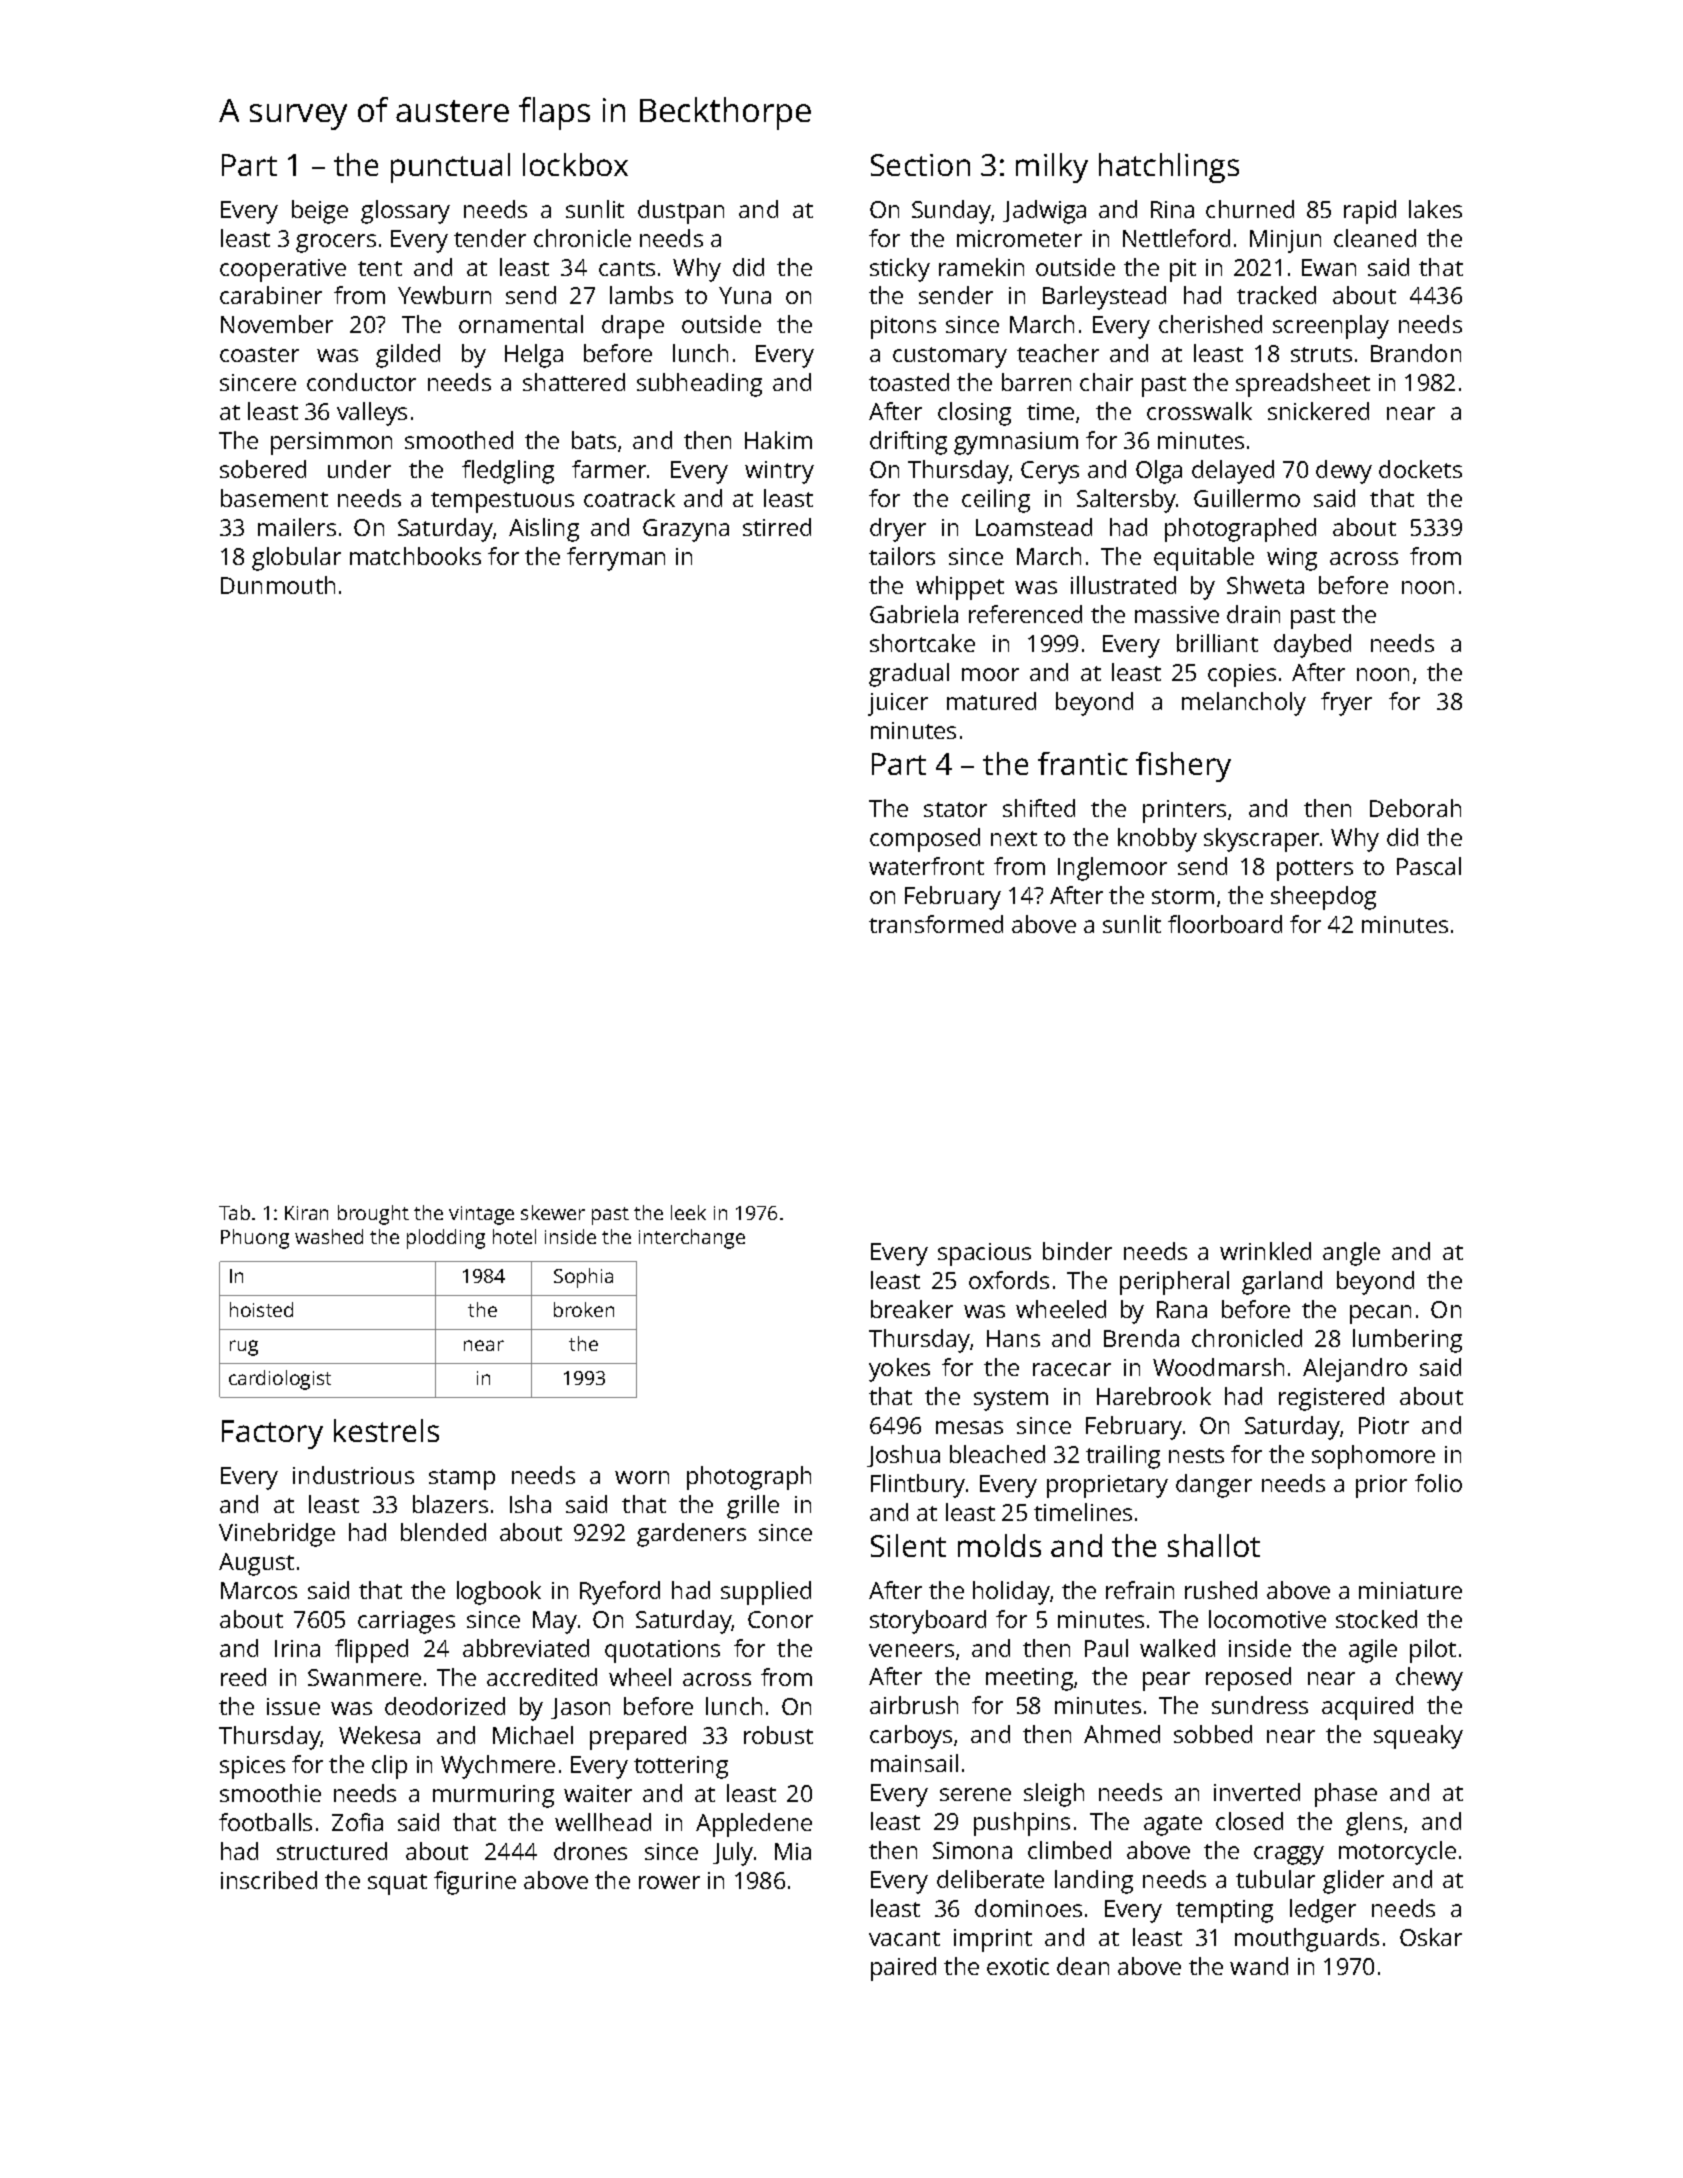 Image resolution: width=1683 pixels, height=2178 pixels. I want to click on gilded, so click(408, 356).
